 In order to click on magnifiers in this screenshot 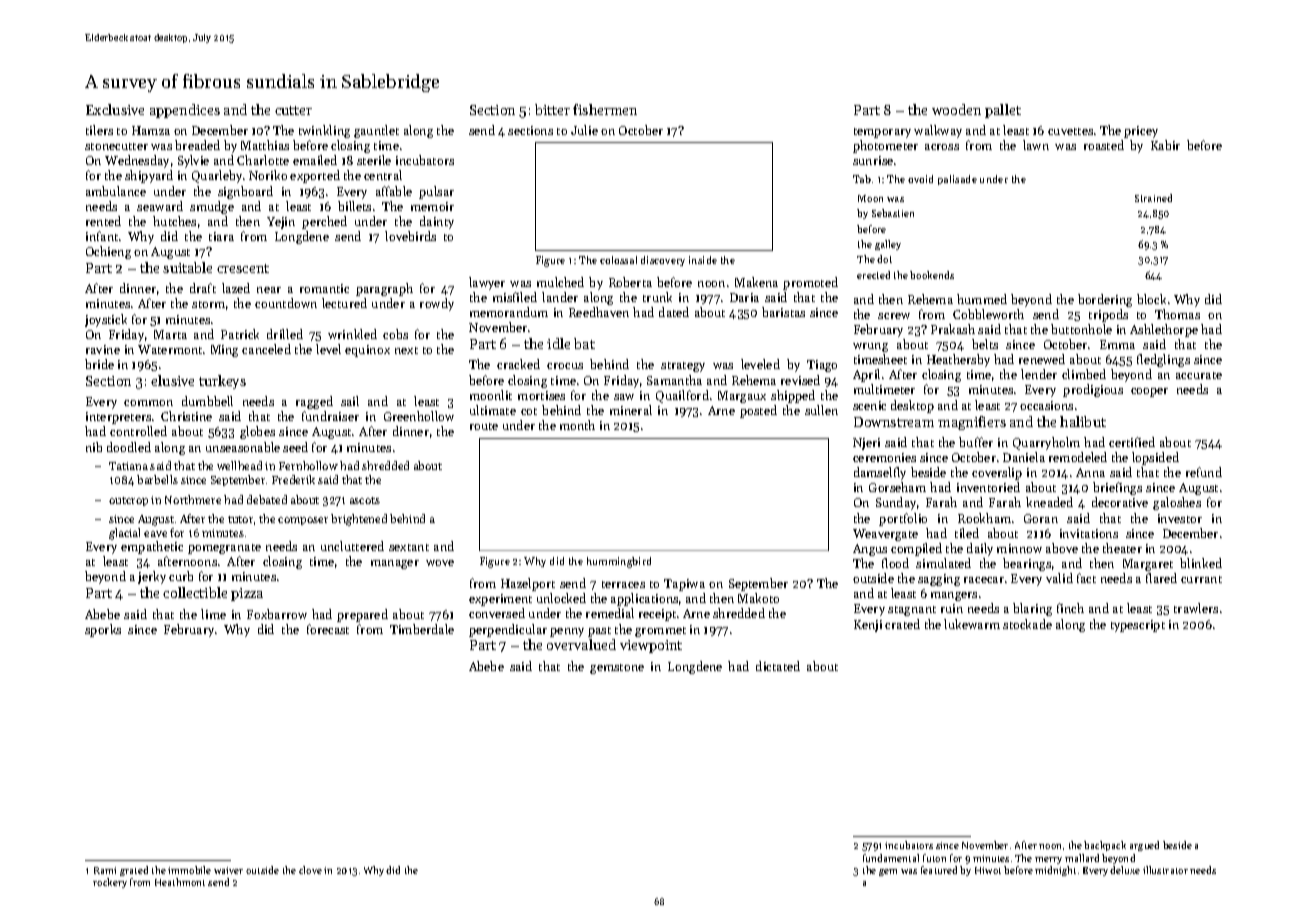, I will do `click(972, 423)`.
